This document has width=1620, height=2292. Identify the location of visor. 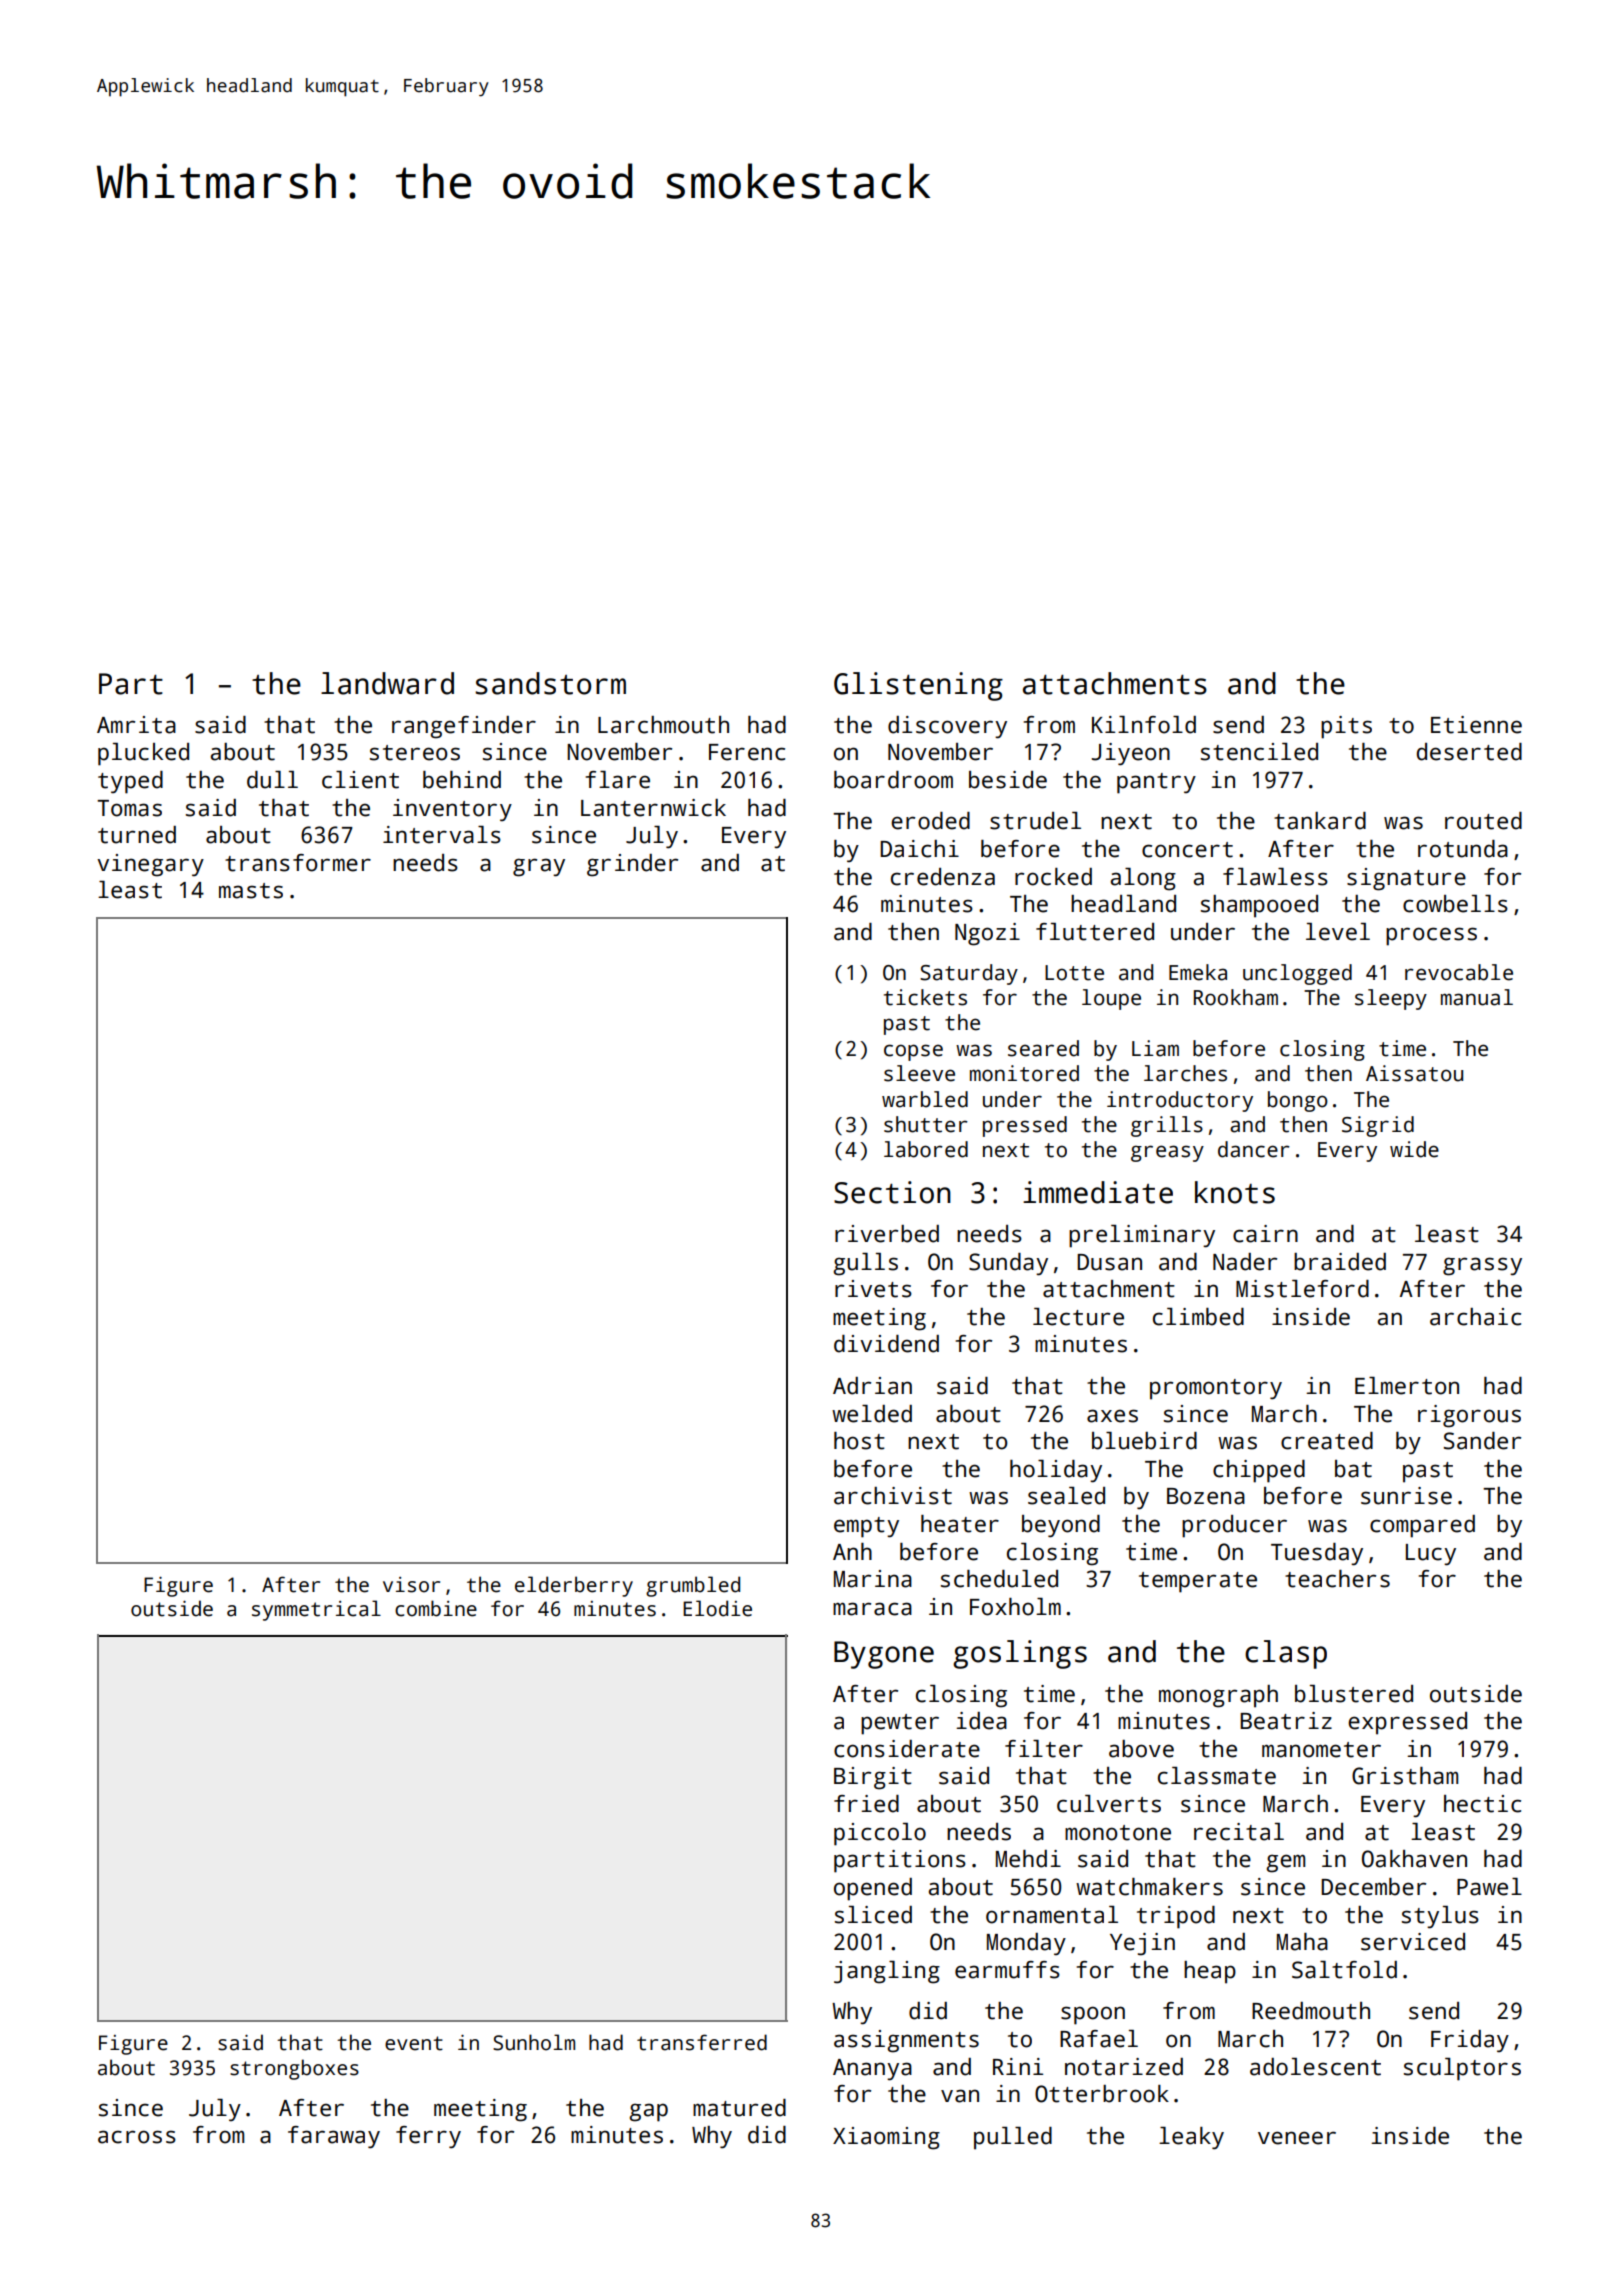
(411, 1585).
